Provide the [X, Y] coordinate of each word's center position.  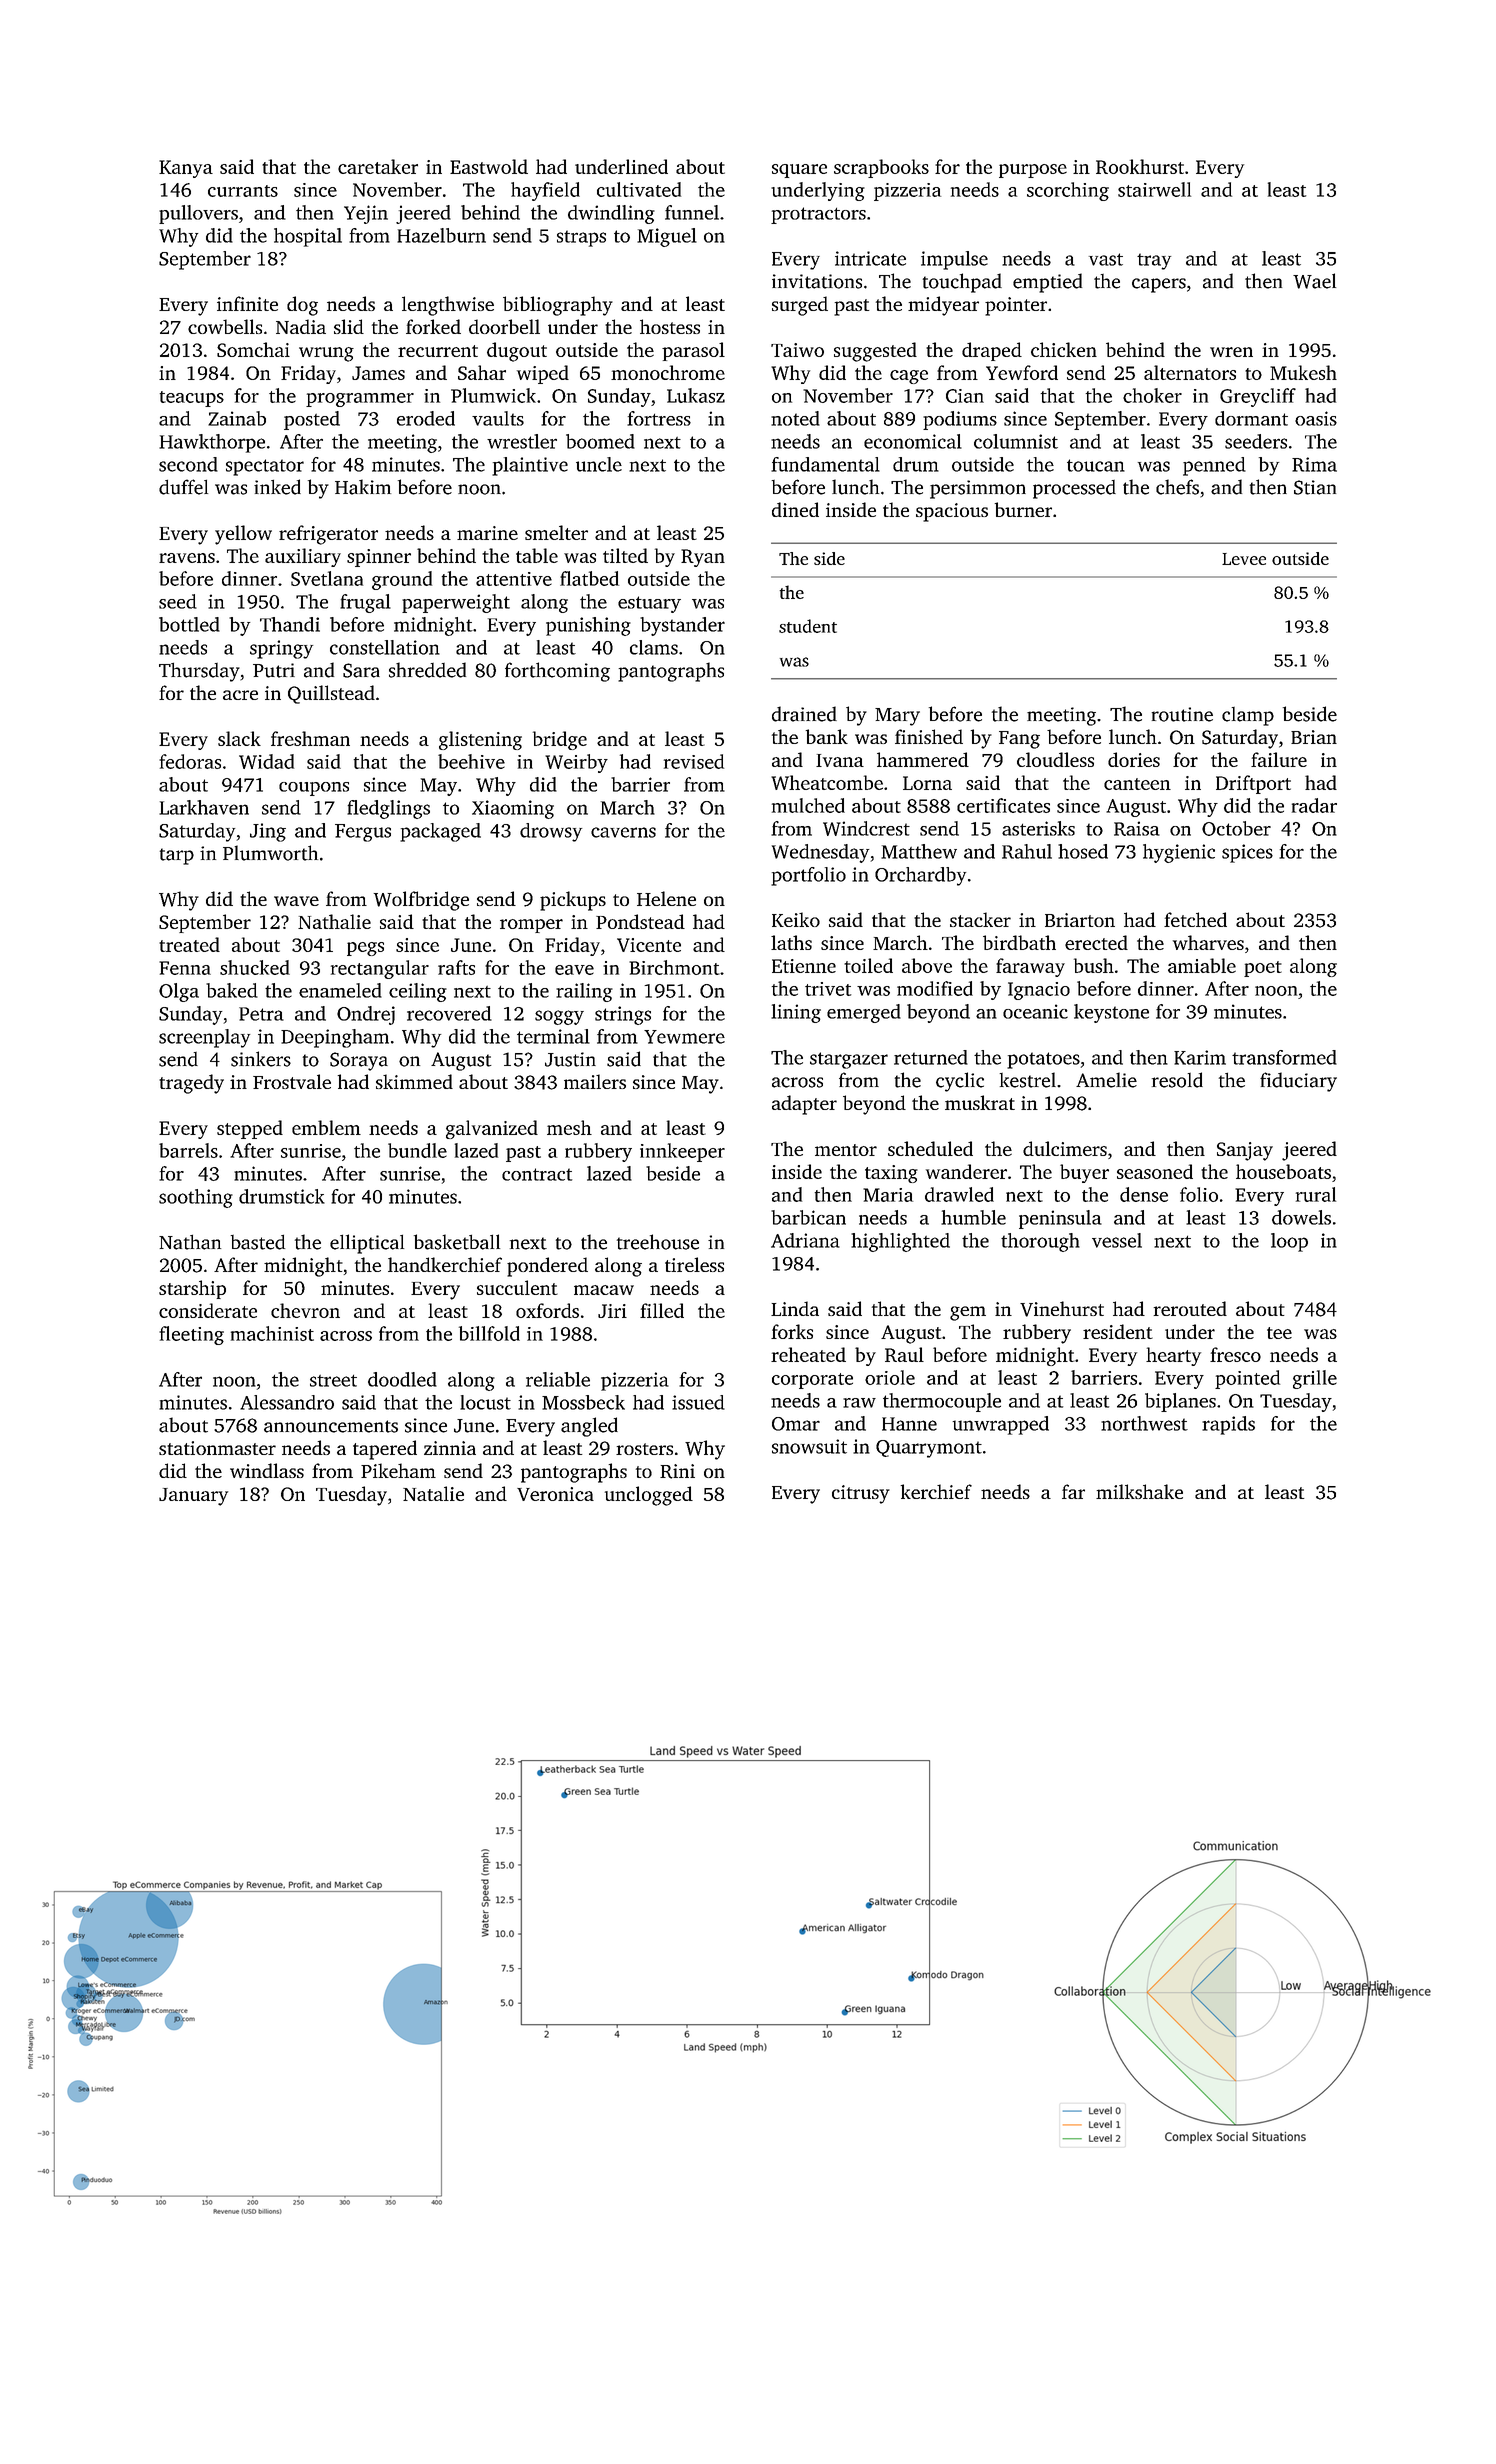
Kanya [186, 169]
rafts [456, 967]
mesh [569, 1127]
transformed [1284, 1057]
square [799, 171]
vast [1106, 259]
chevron [305, 1310]
